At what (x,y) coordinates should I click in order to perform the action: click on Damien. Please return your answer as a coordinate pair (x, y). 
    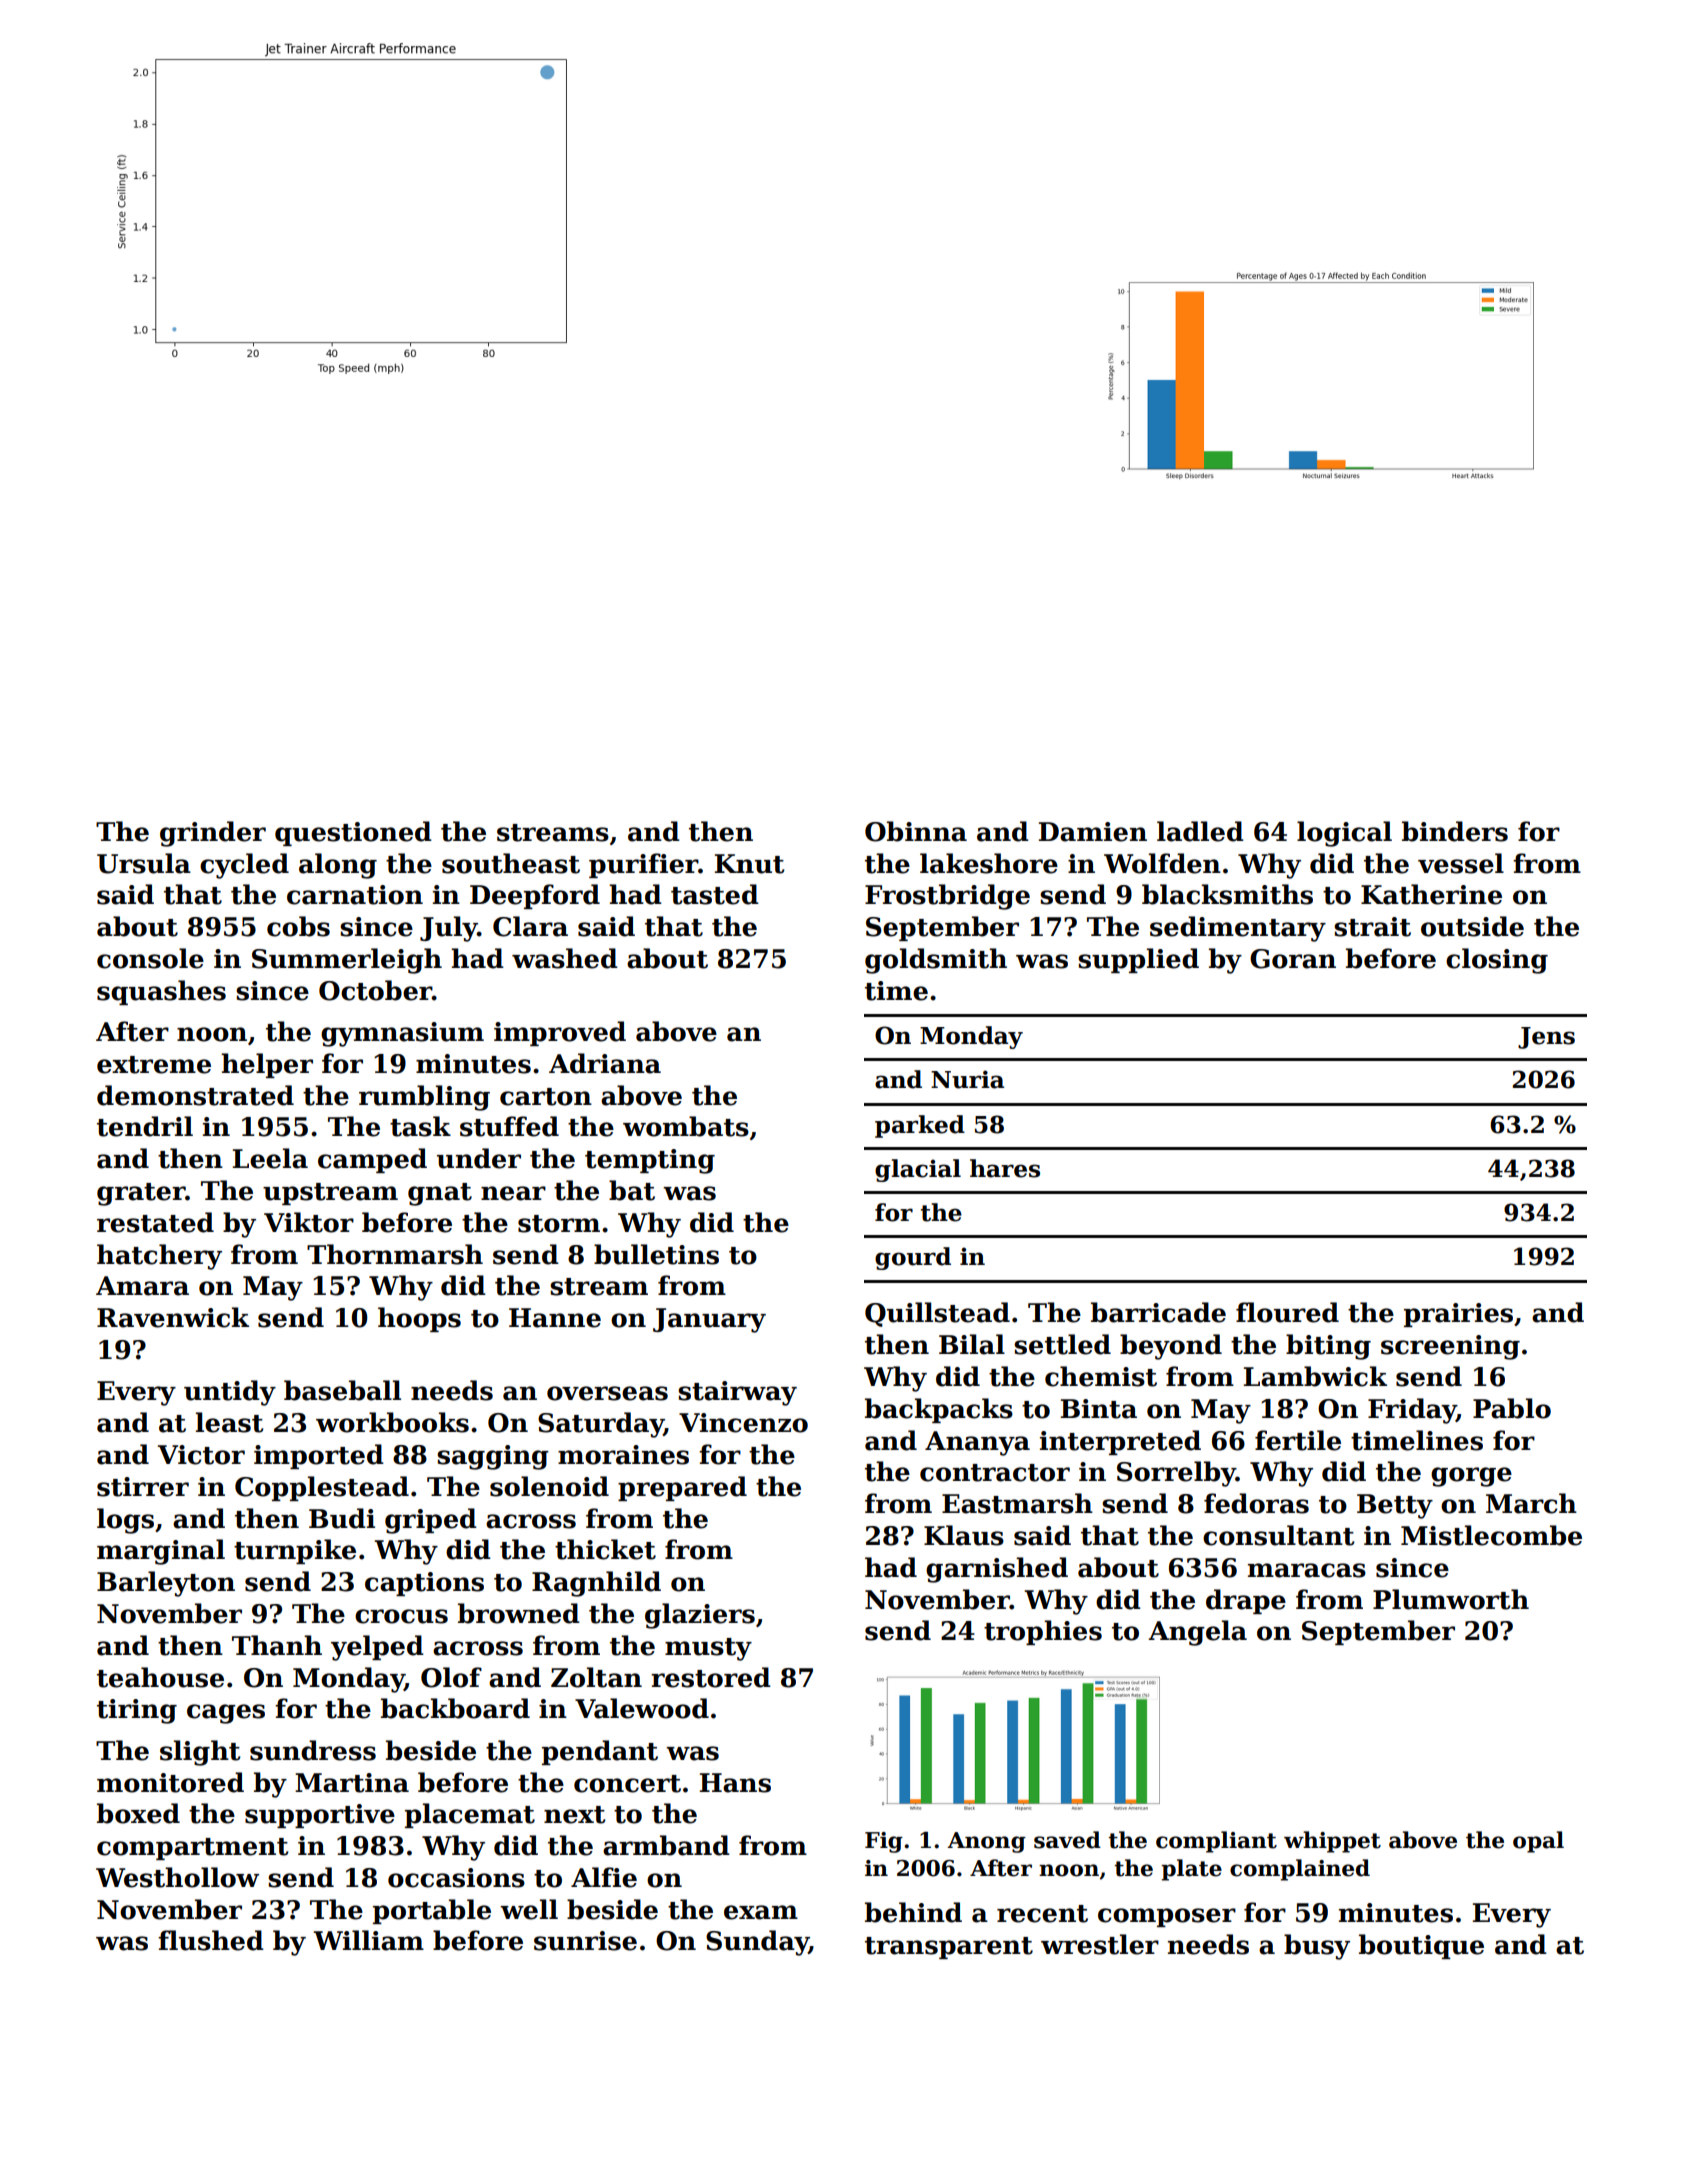
    Looking at the image, I should click on (1093, 832).
